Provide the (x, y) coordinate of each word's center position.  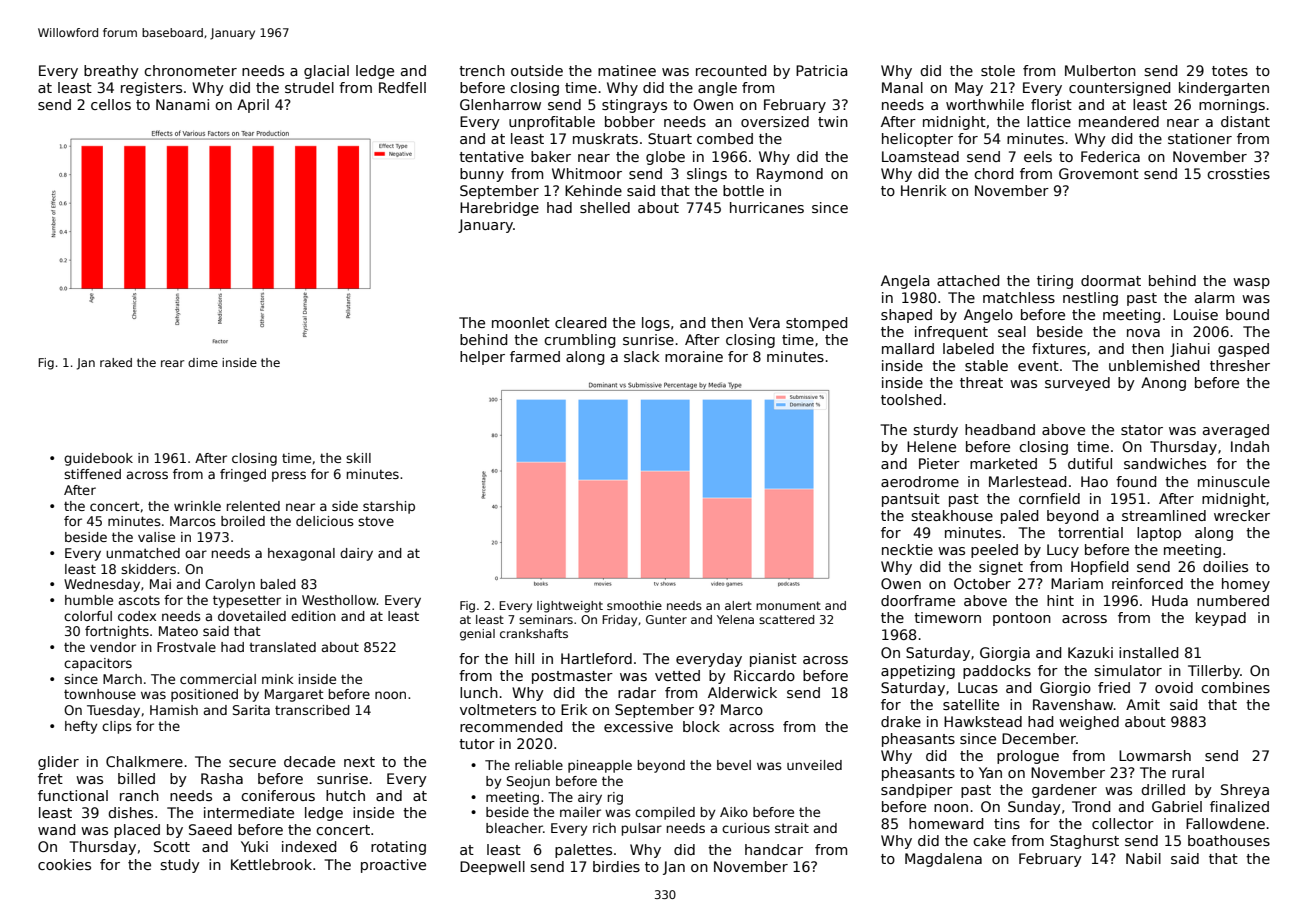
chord (993, 173)
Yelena (735, 619)
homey (1246, 585)
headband (1000, 429)
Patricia (822, 70)
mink (278, 679)
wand (56, 829)
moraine (694, 356)
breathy (111, 72)
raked (116, 362)
